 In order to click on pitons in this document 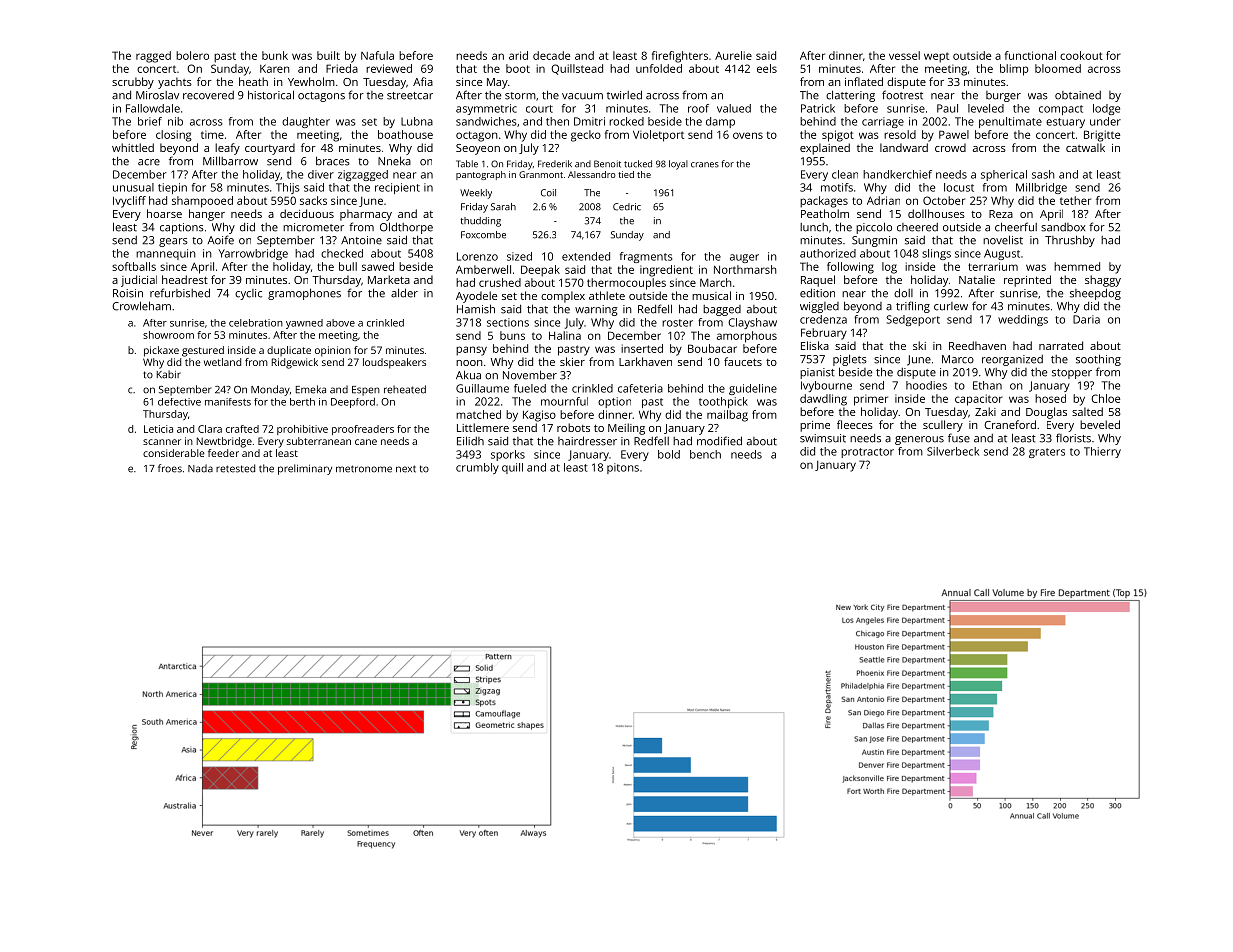, I will do `click(623, 468)`.
